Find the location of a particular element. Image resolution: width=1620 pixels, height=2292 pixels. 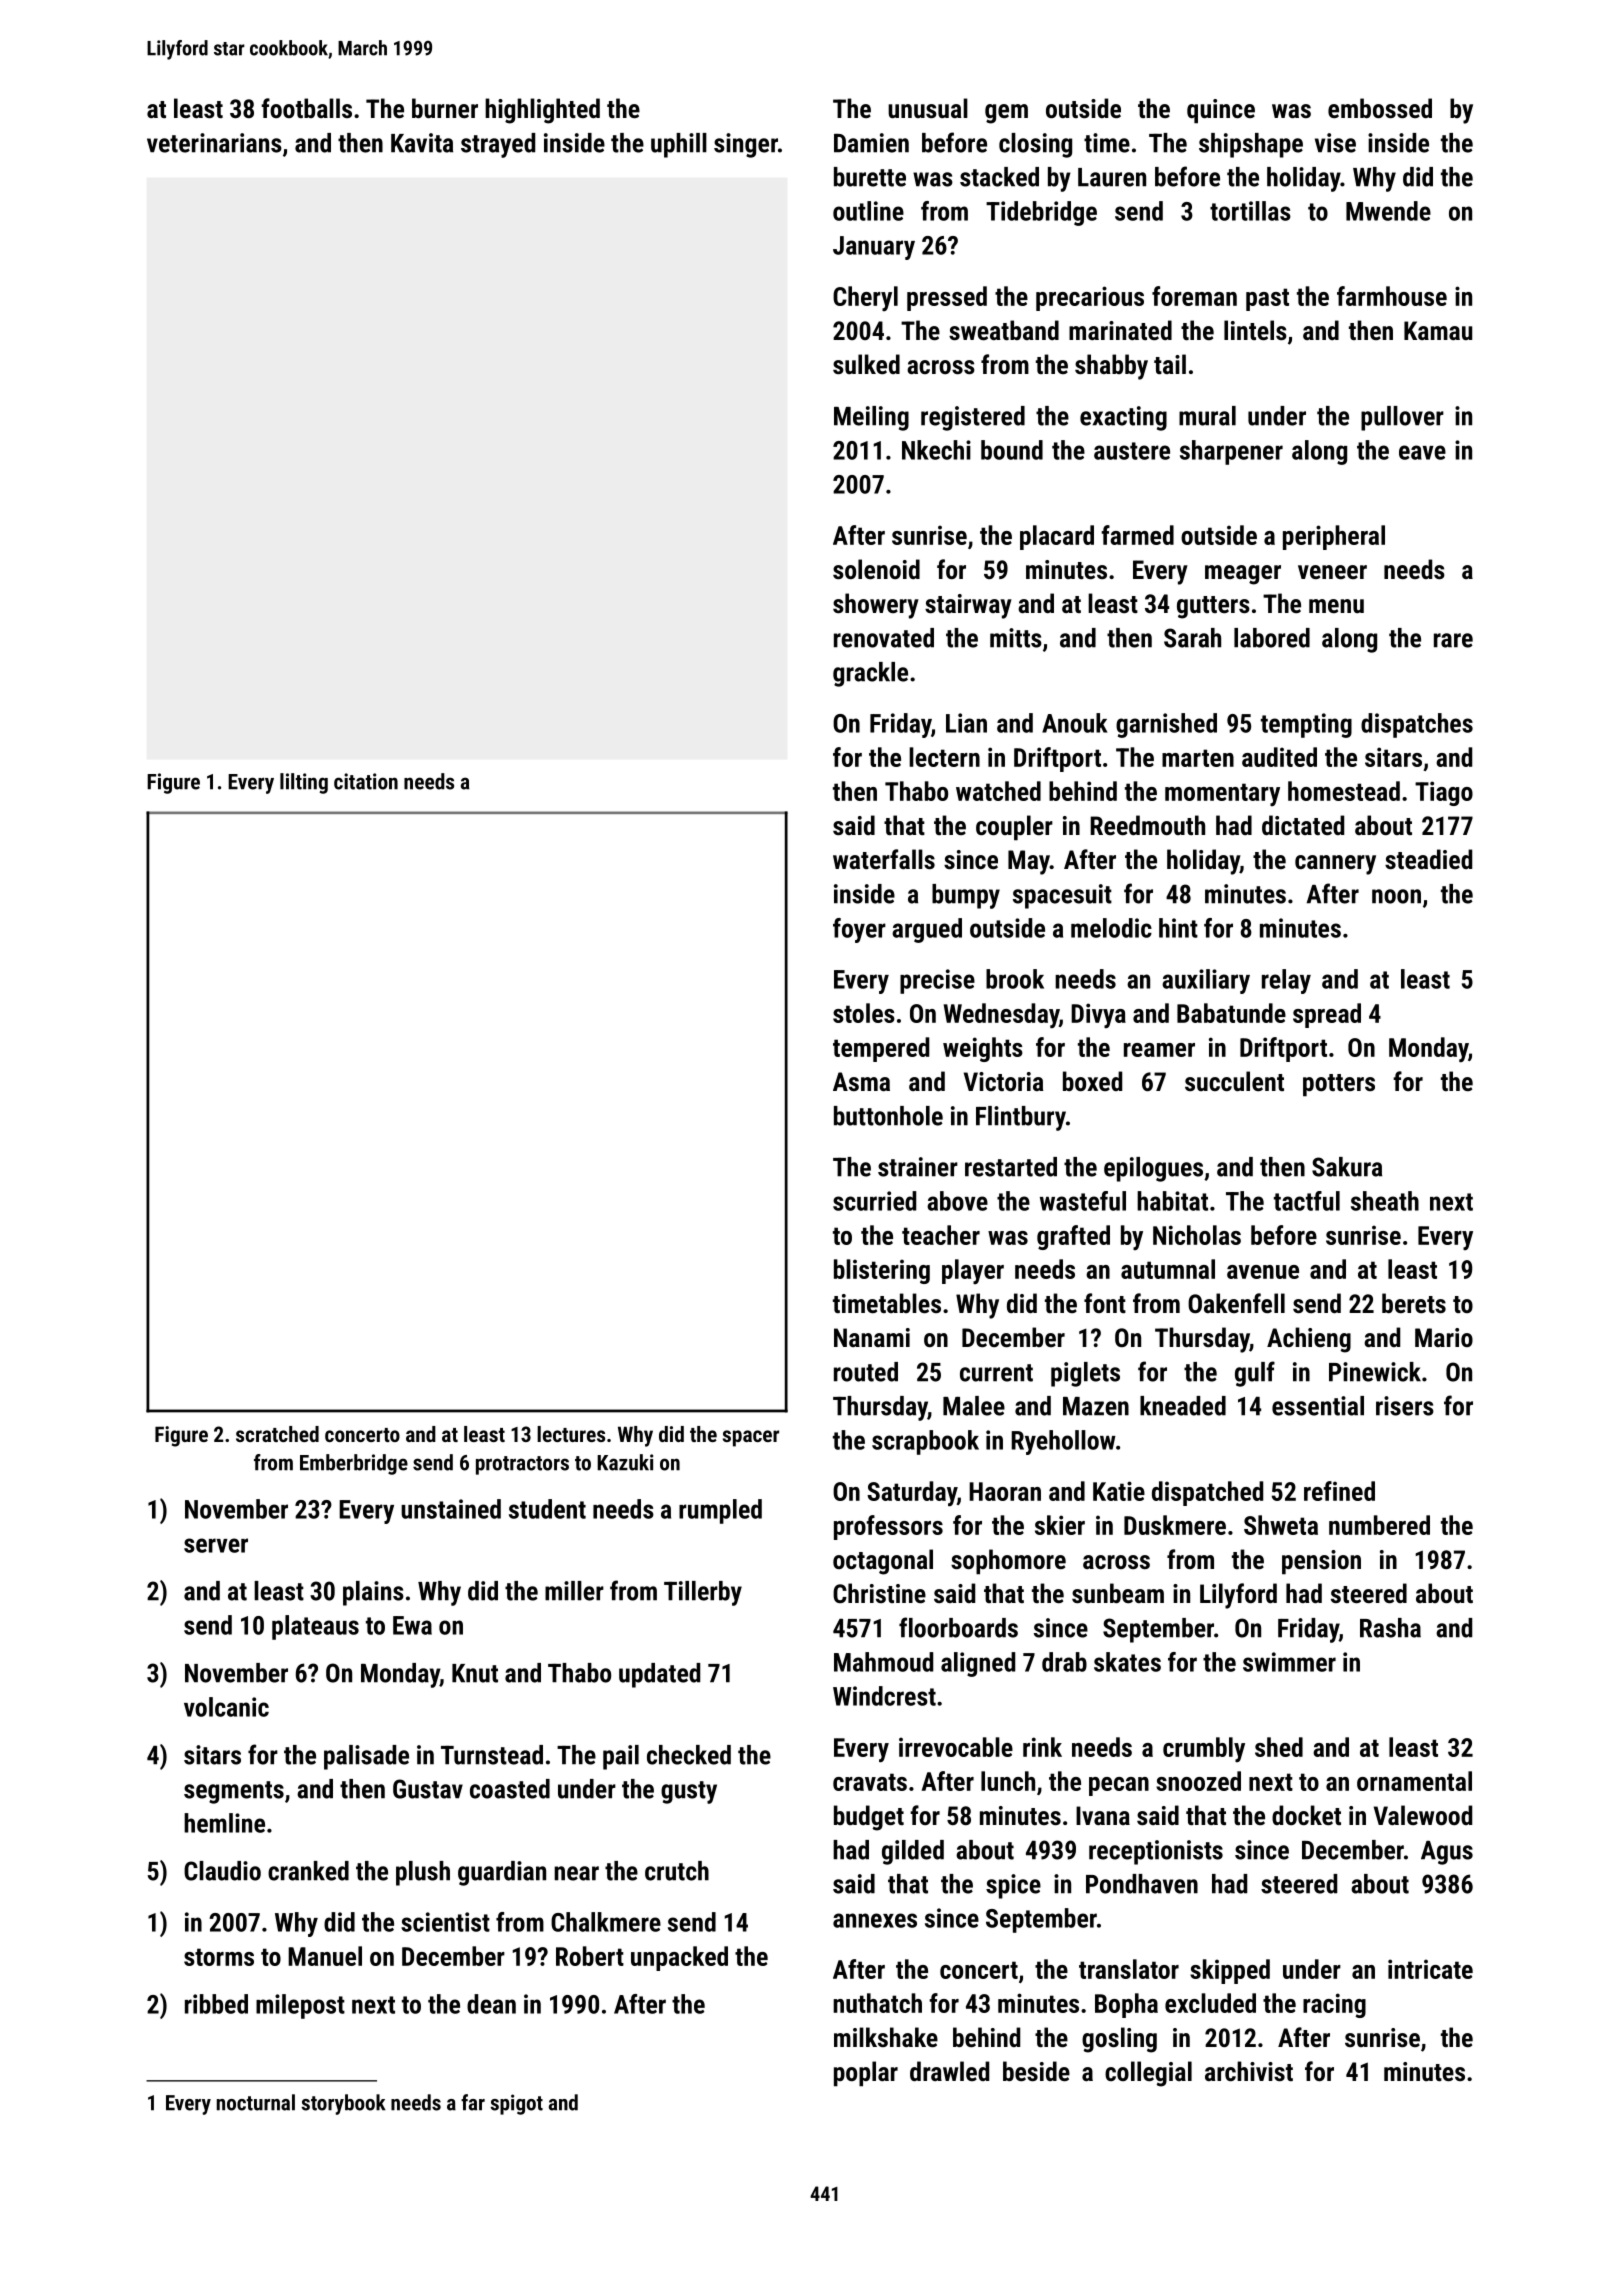

scurried is located at coordinates (874, 1201).
